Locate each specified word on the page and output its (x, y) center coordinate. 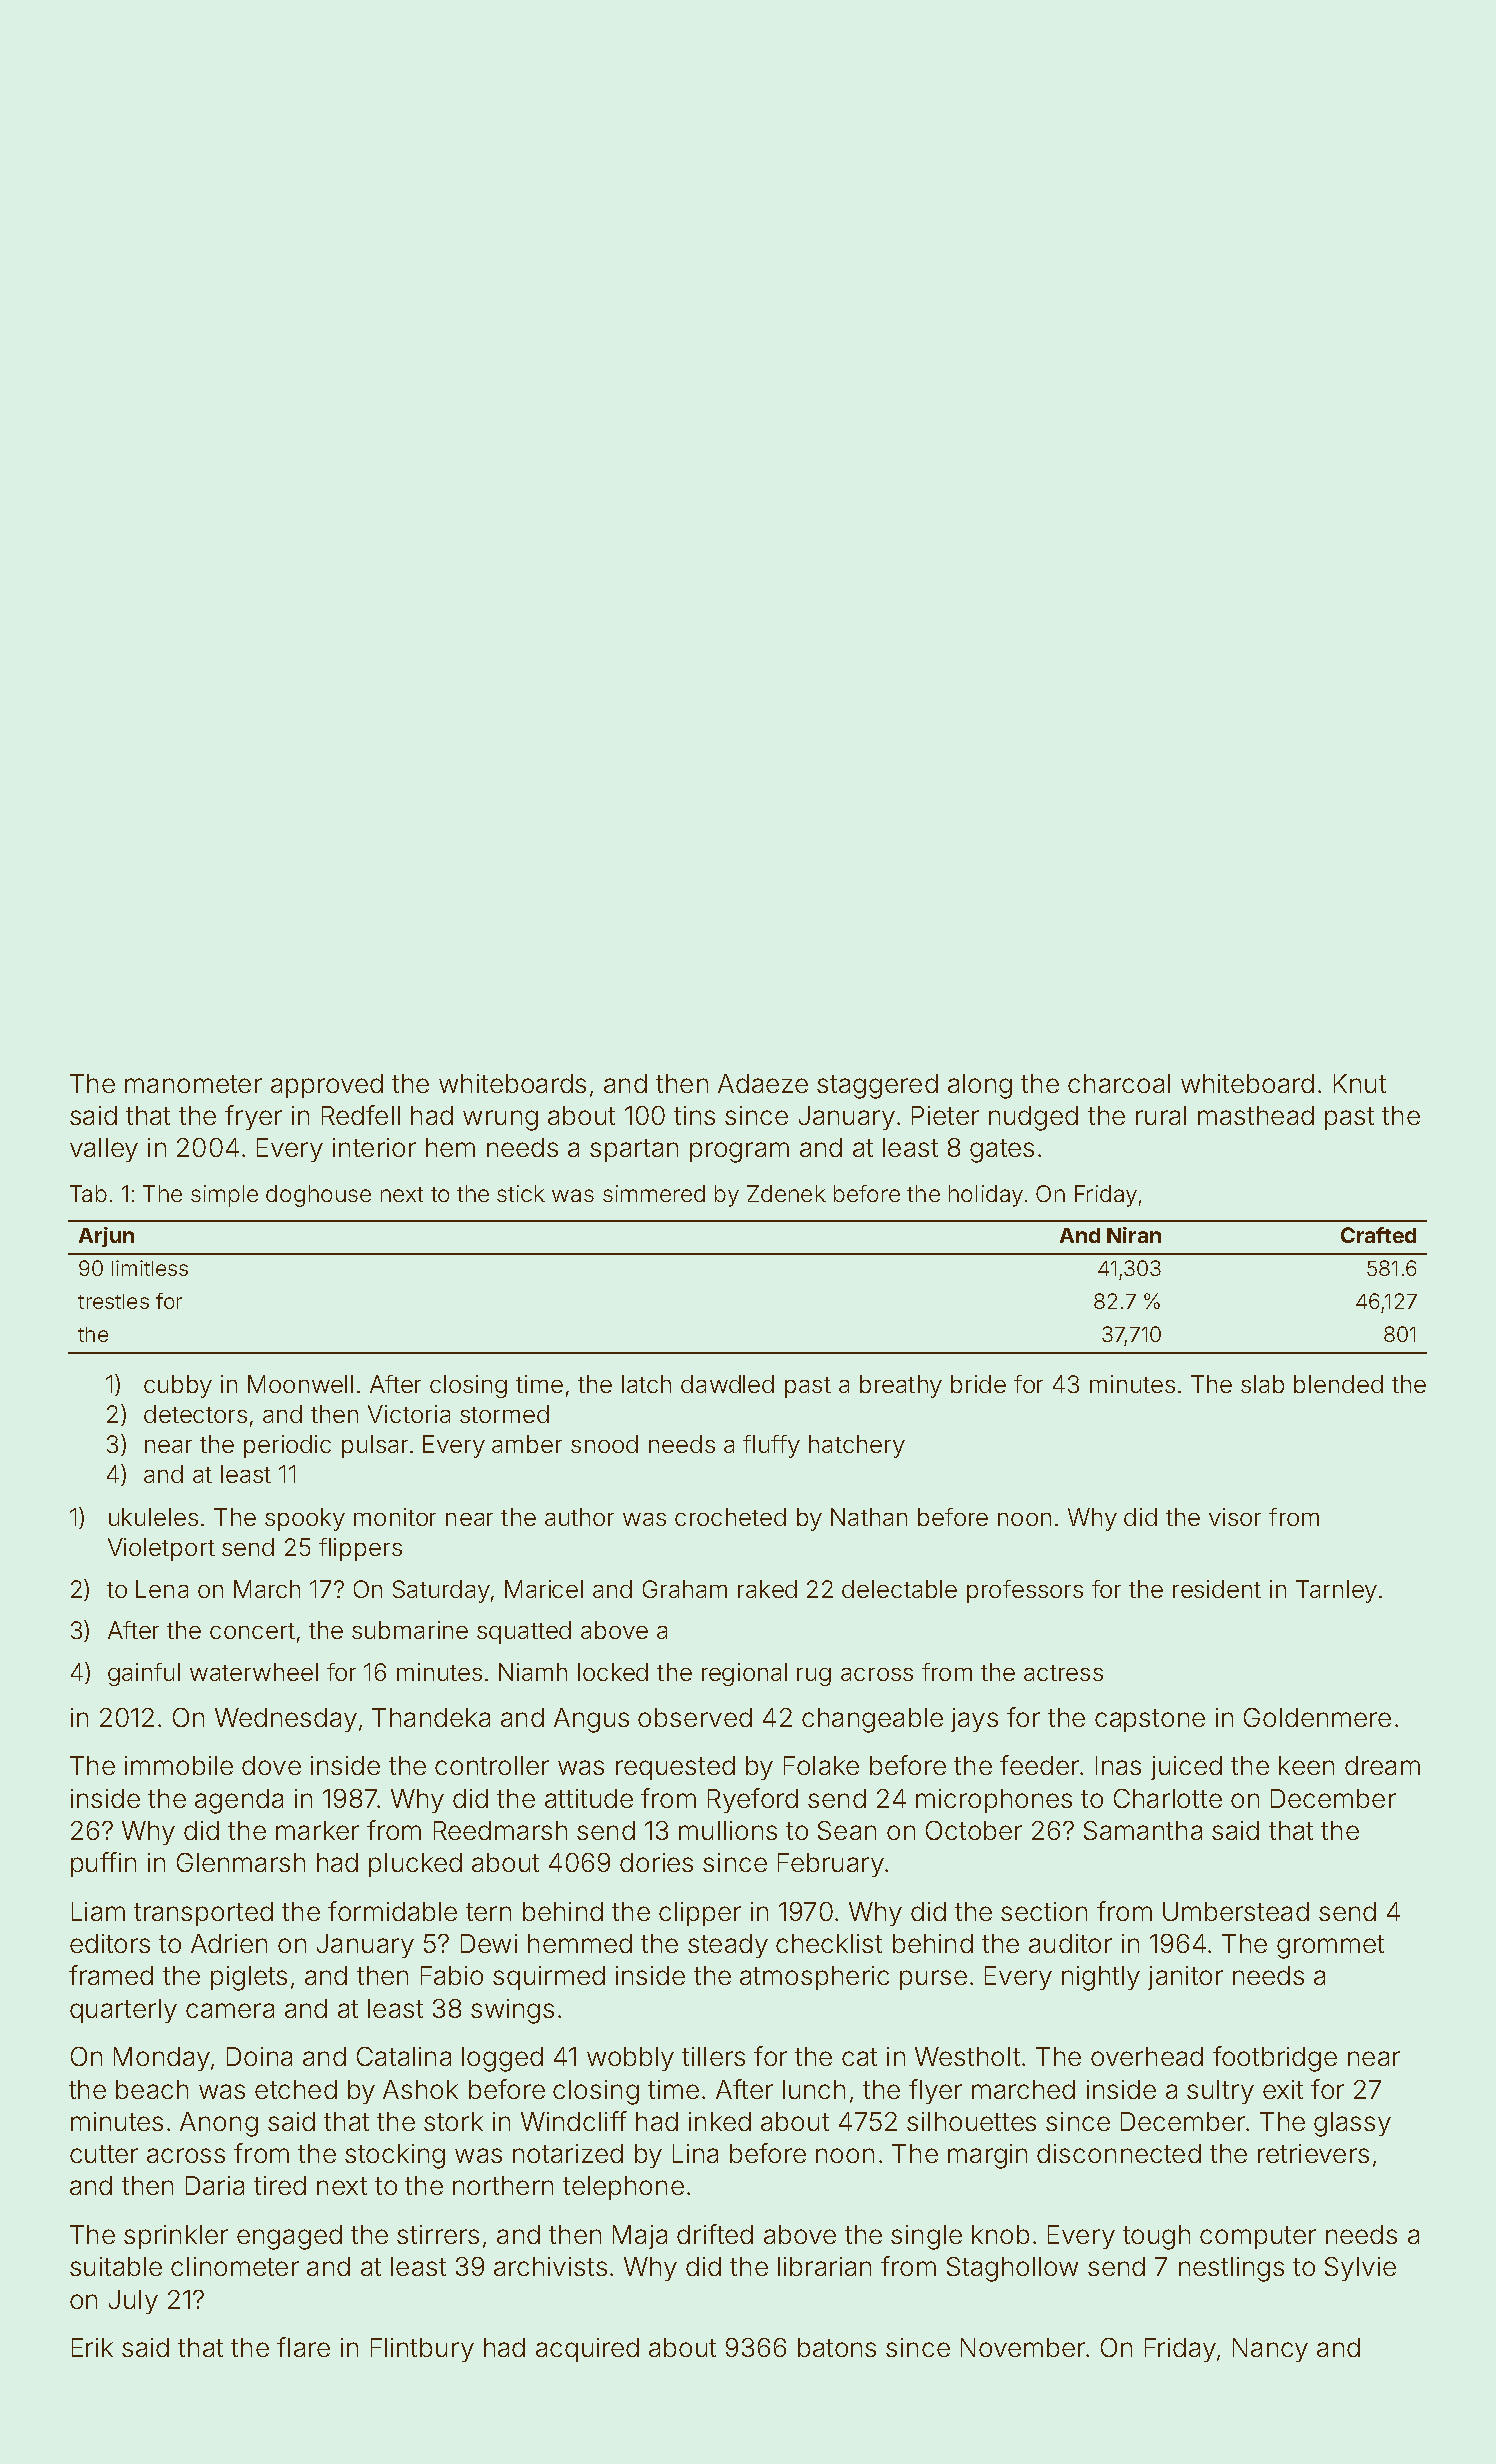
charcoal (1119, 1083)
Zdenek (786, 1193)
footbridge (1275, 2059)
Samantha (1143, 1830)
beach (152, 2089)
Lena (162, 1589)
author (579, 1517)
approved (327, 1086)
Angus (591, 1720)
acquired (587, 2350)
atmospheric (814, 1978)
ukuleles (153, 1517)
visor (1235, 1517)
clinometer (235, 2266)
